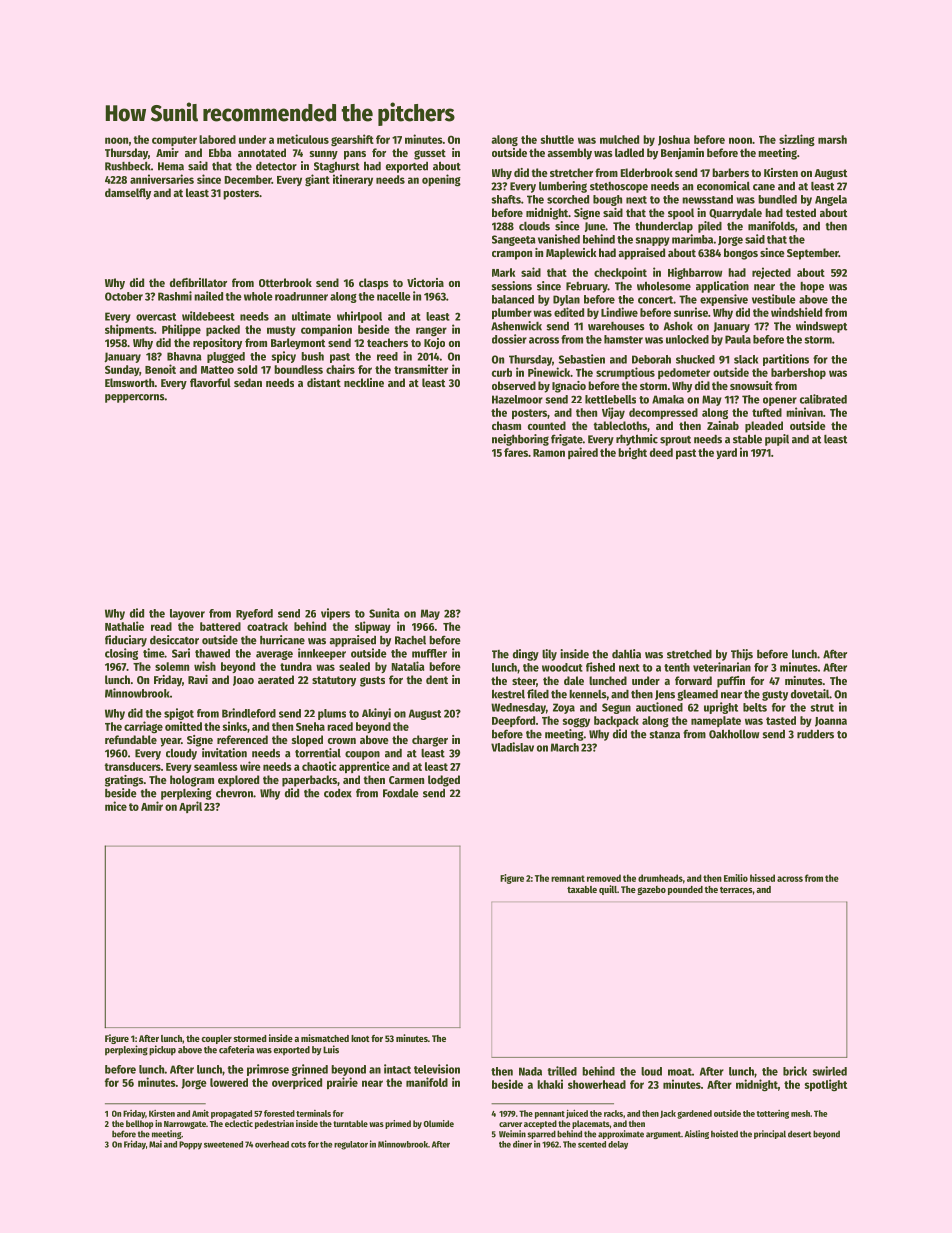 The height and width of the screenshot is (1233, 952). Describe the element at coordinates (360, 1038) in the screenshot. I see `knot` at that location.
